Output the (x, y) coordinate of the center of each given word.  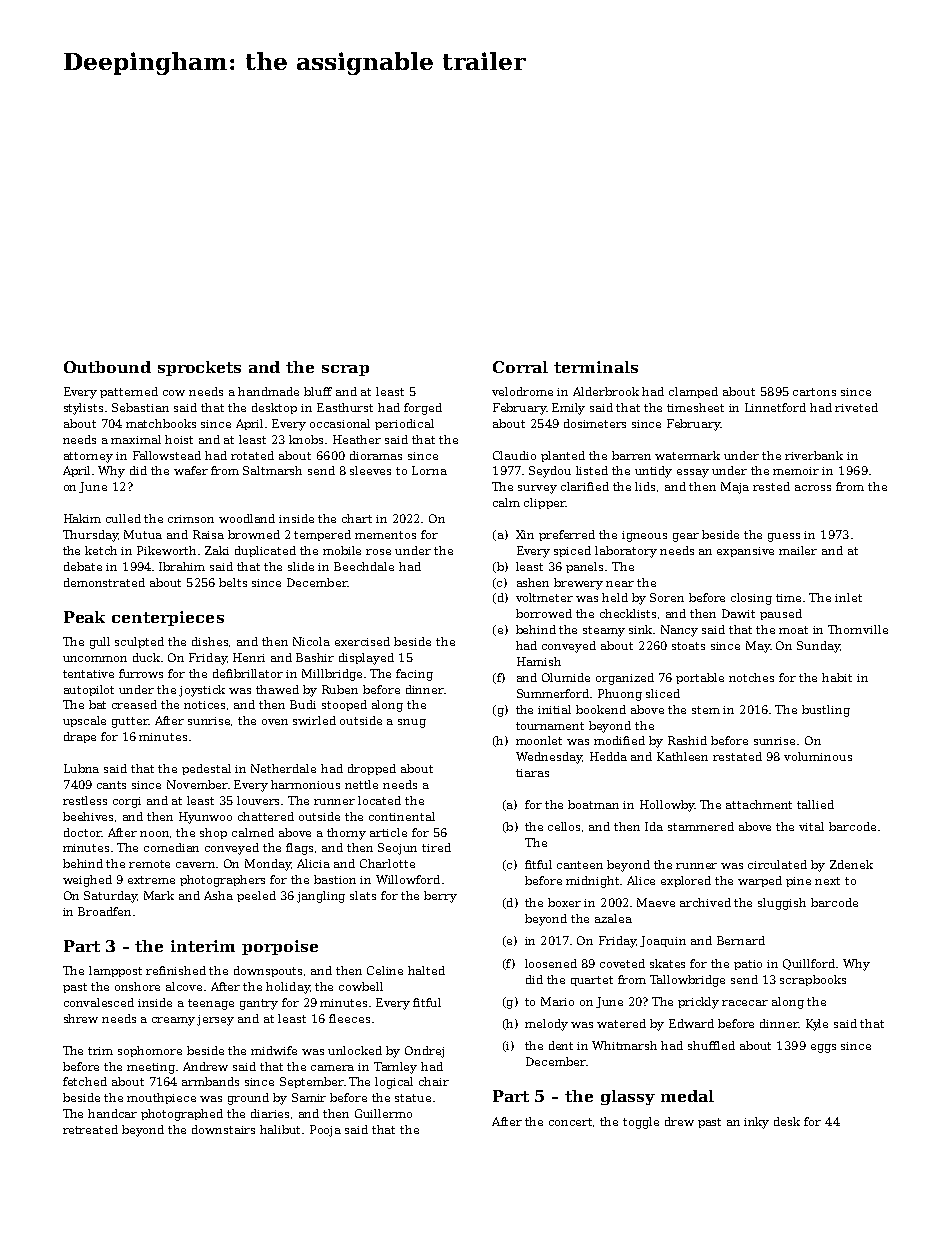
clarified (585, 486)
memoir (796, 471)
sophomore (150, 1051)
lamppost (115, 971)
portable (700, 678)
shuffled (711, 1045)
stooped (344, 705)
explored (686, 881)
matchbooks (161, 423)
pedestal (206, 769)
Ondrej (424, 1052)
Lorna (429, 470)
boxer (564, 902)
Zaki (217, 550)
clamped (693, 392)
